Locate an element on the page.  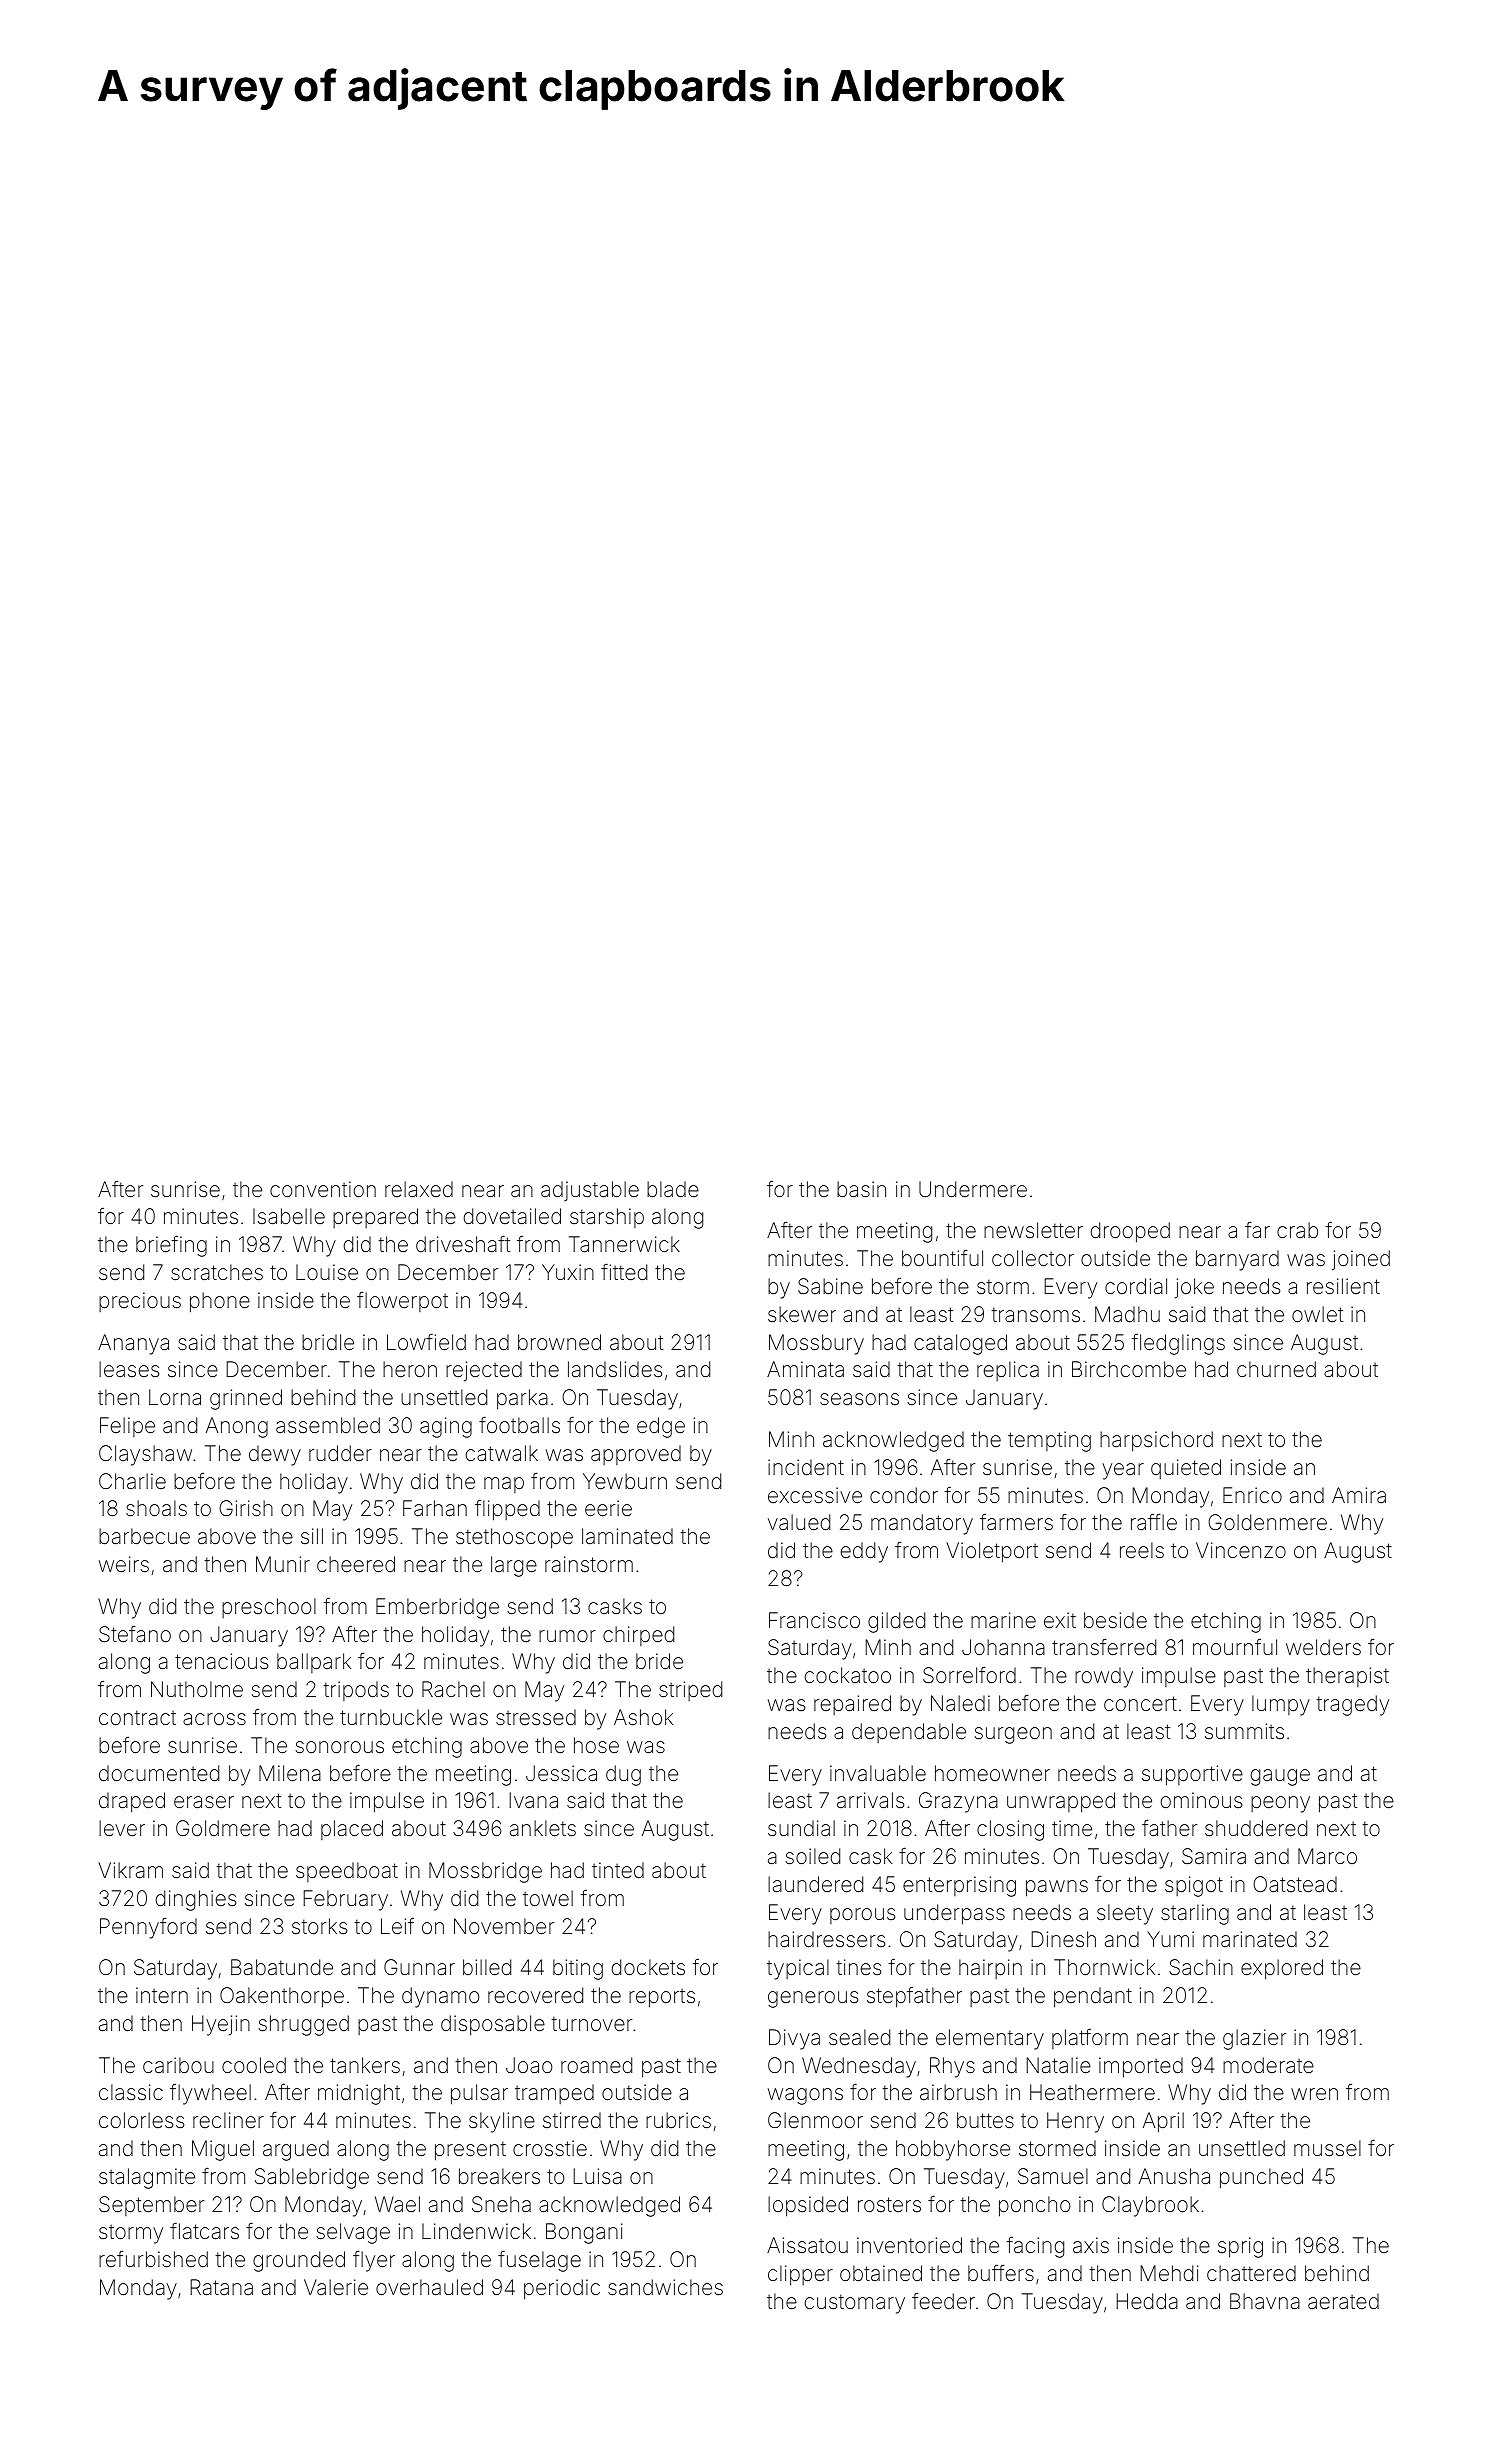
repaired is located at coordinates (852, 1705).
